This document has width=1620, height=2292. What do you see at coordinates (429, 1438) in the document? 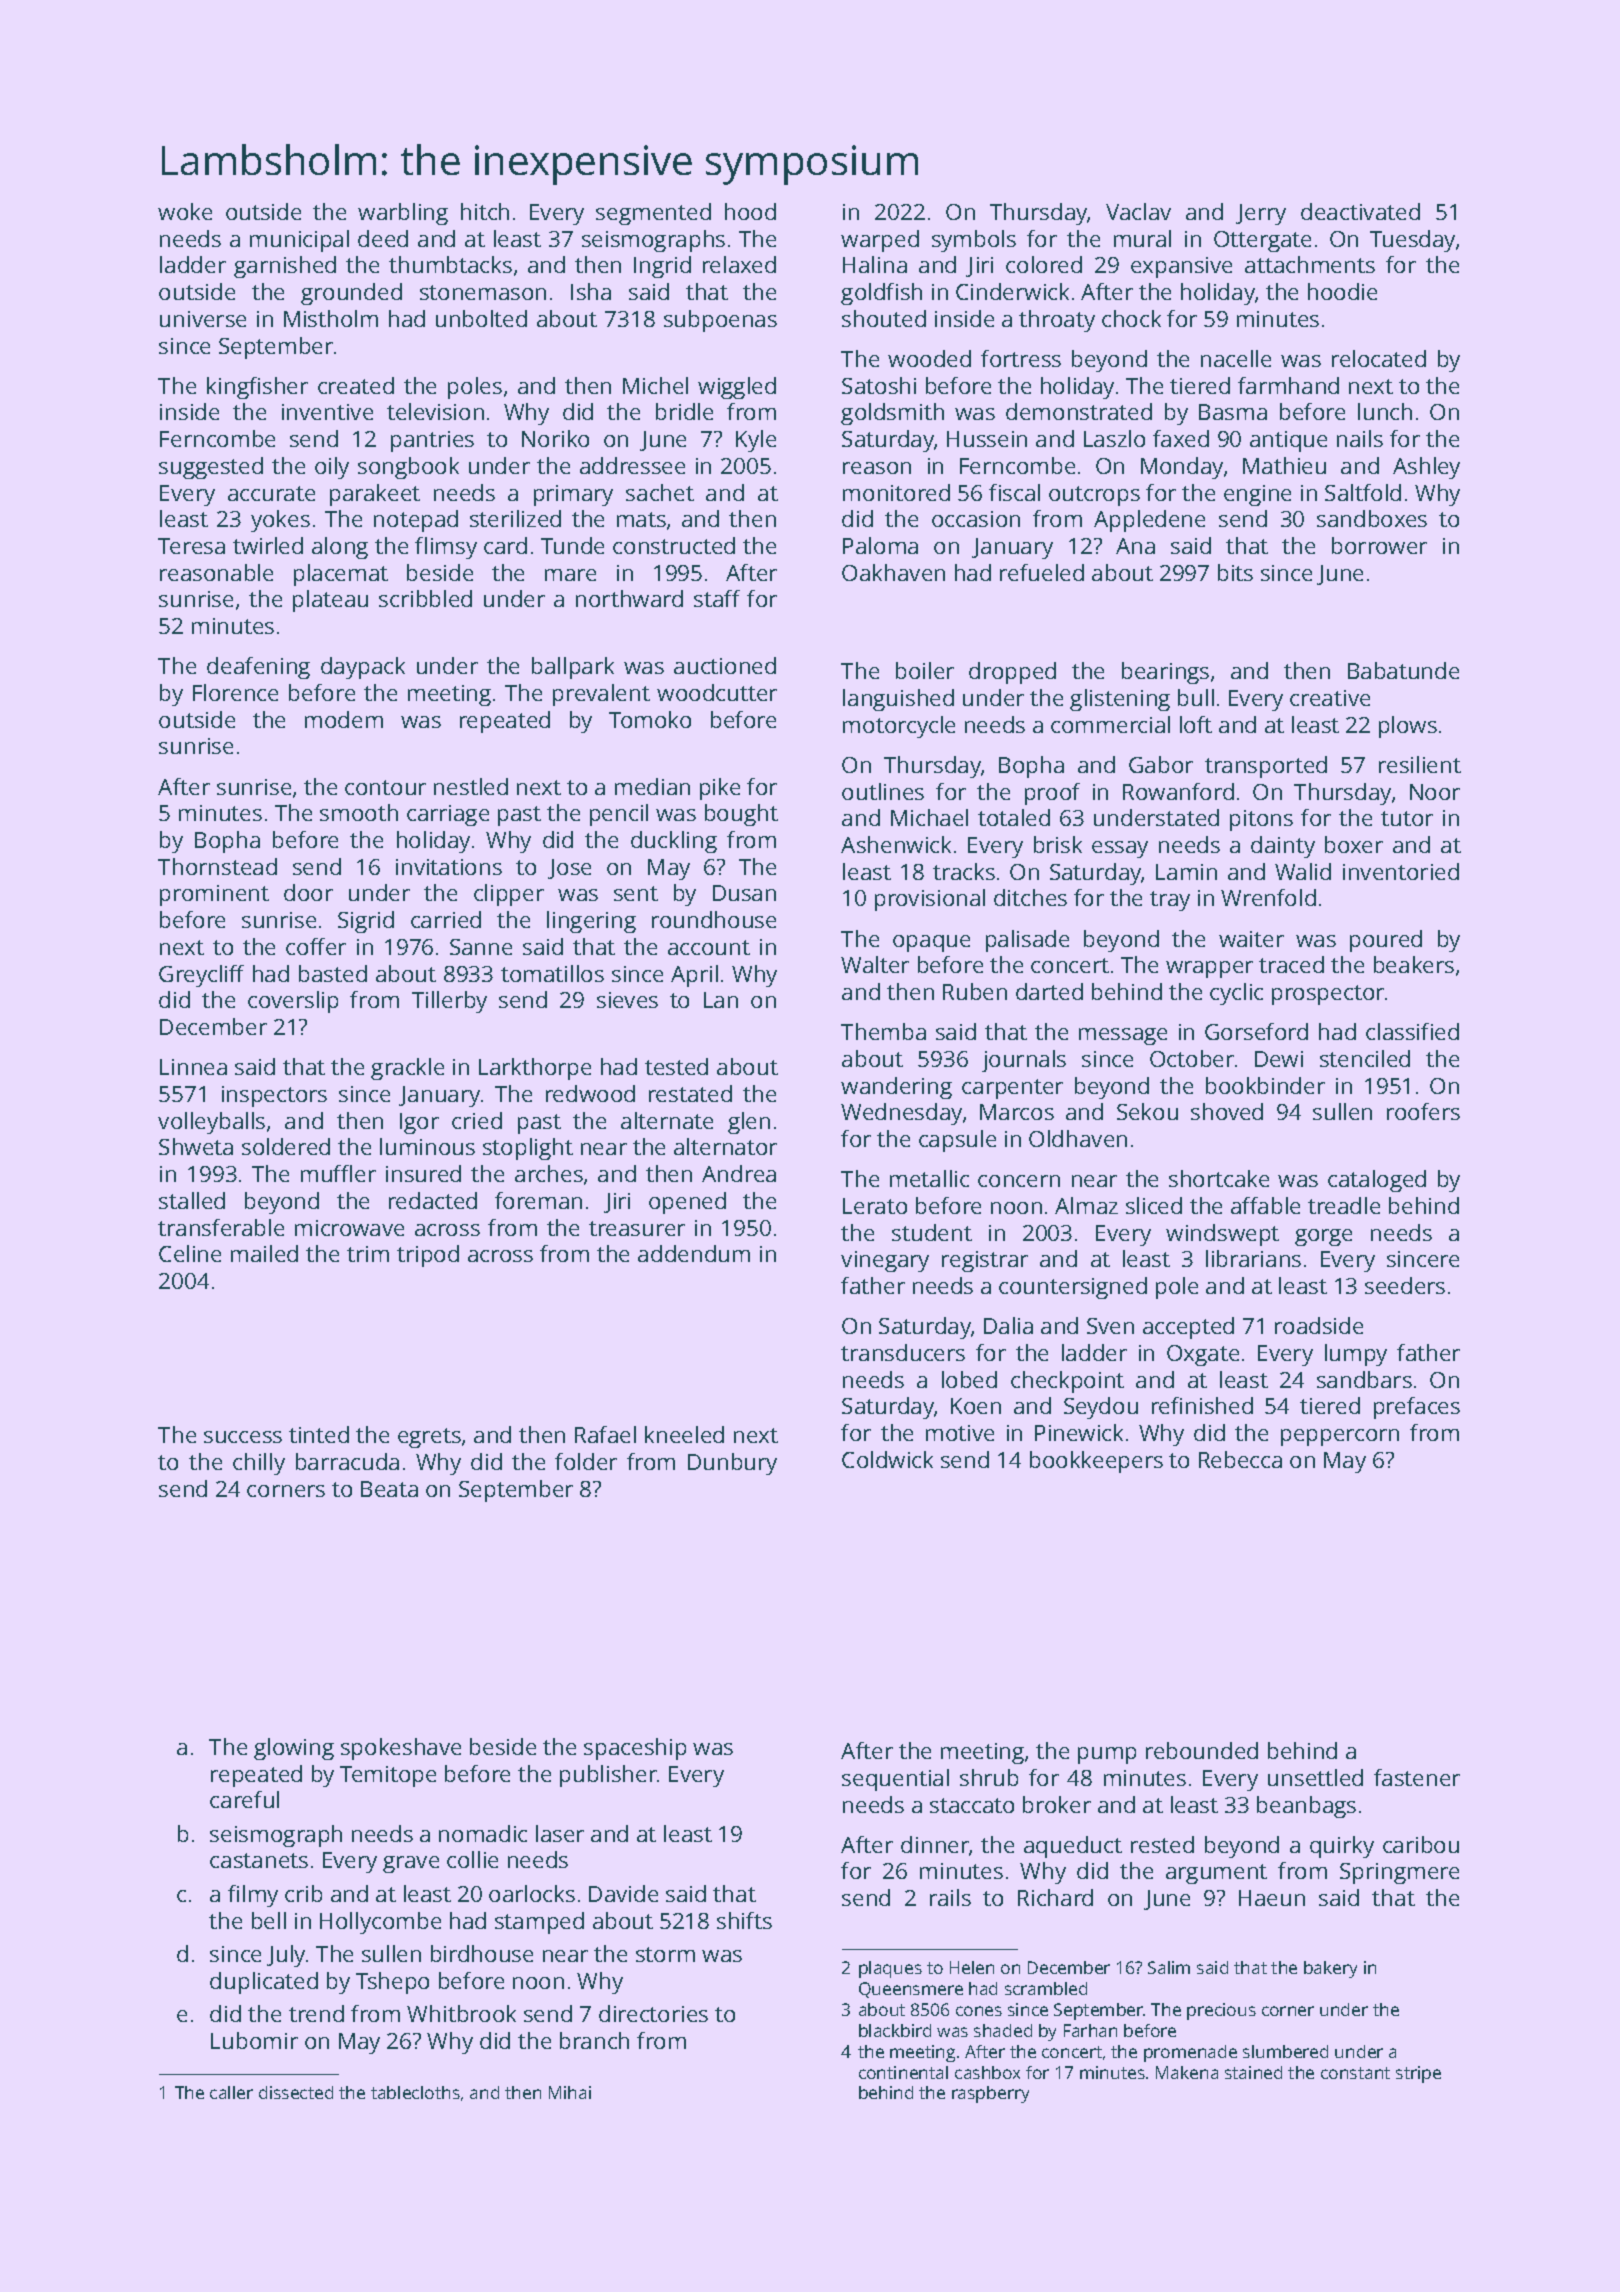
I see `egrets` at bounding box center [429, 1438].
